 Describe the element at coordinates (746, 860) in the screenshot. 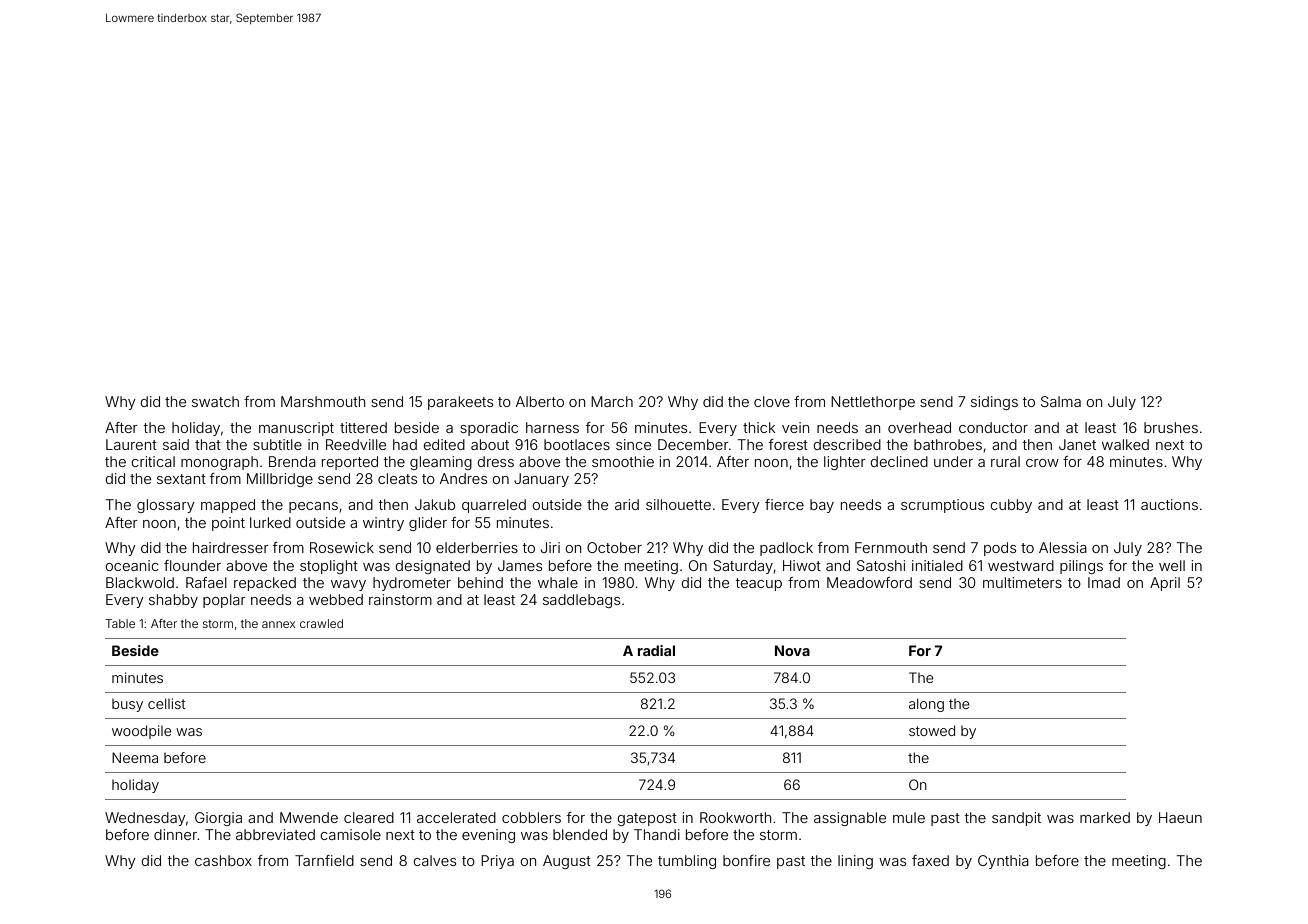

I see `bonfire` at that location.
